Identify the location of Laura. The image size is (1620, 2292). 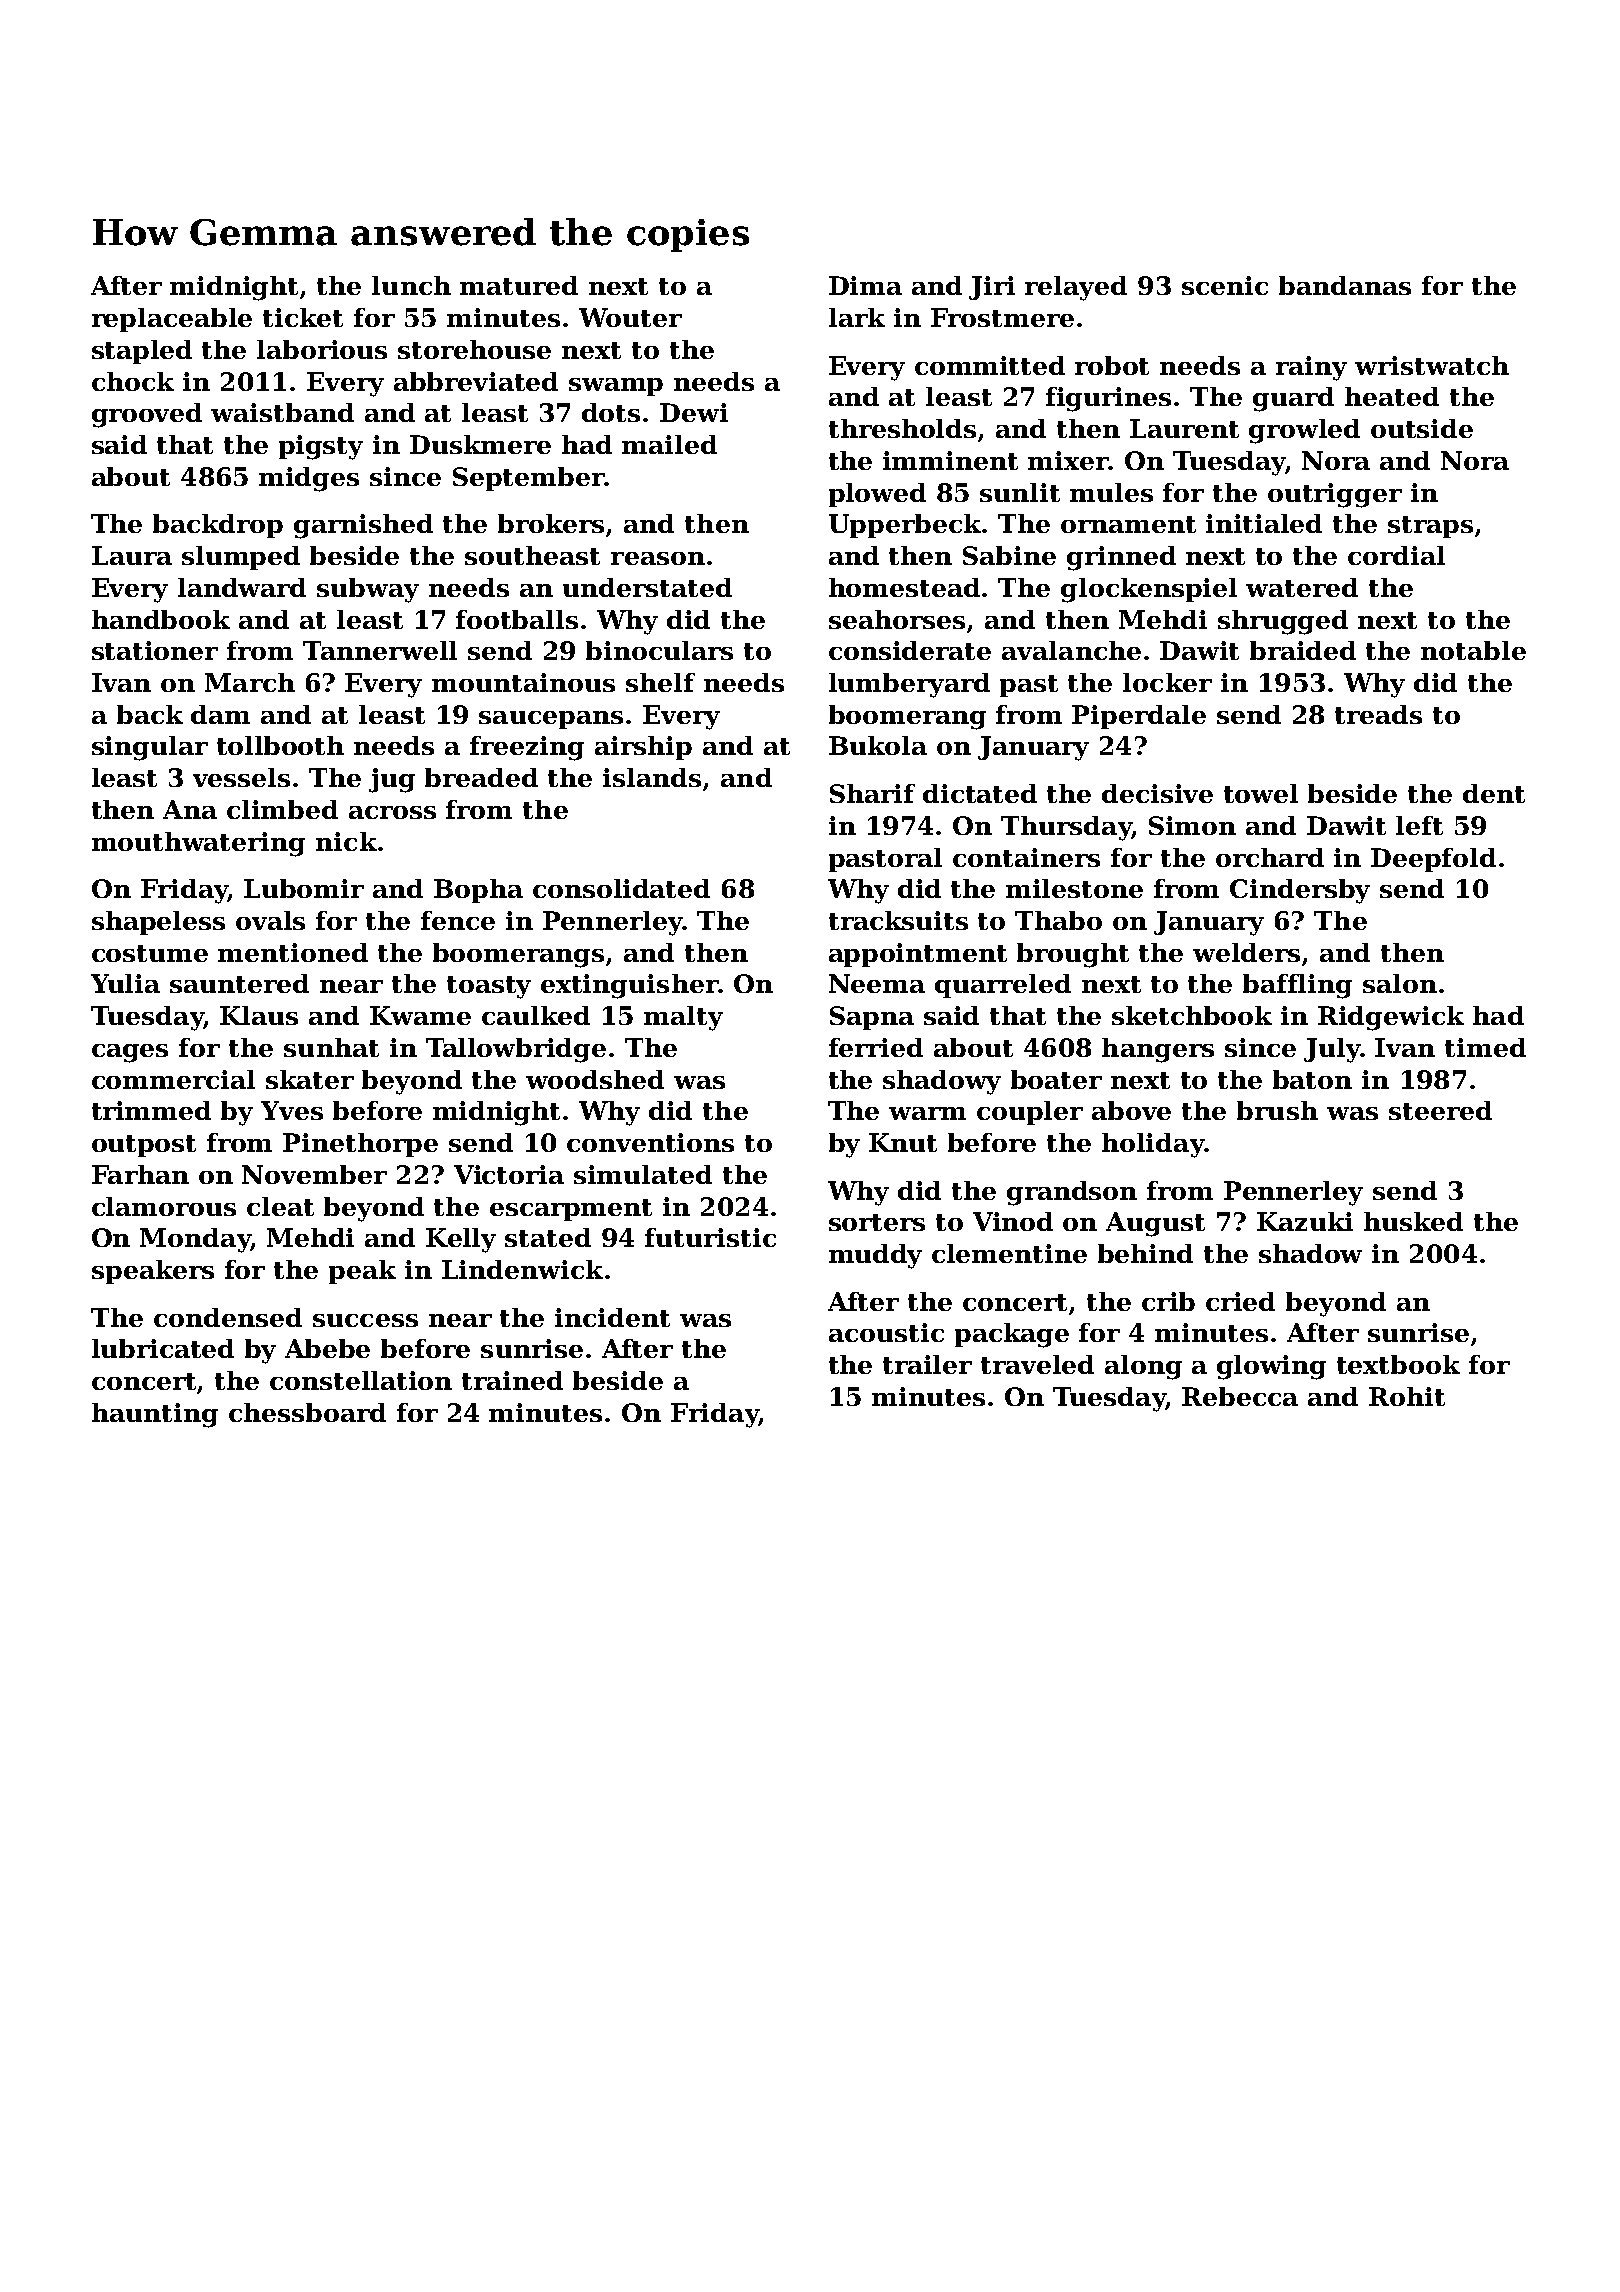
(132, 555).
